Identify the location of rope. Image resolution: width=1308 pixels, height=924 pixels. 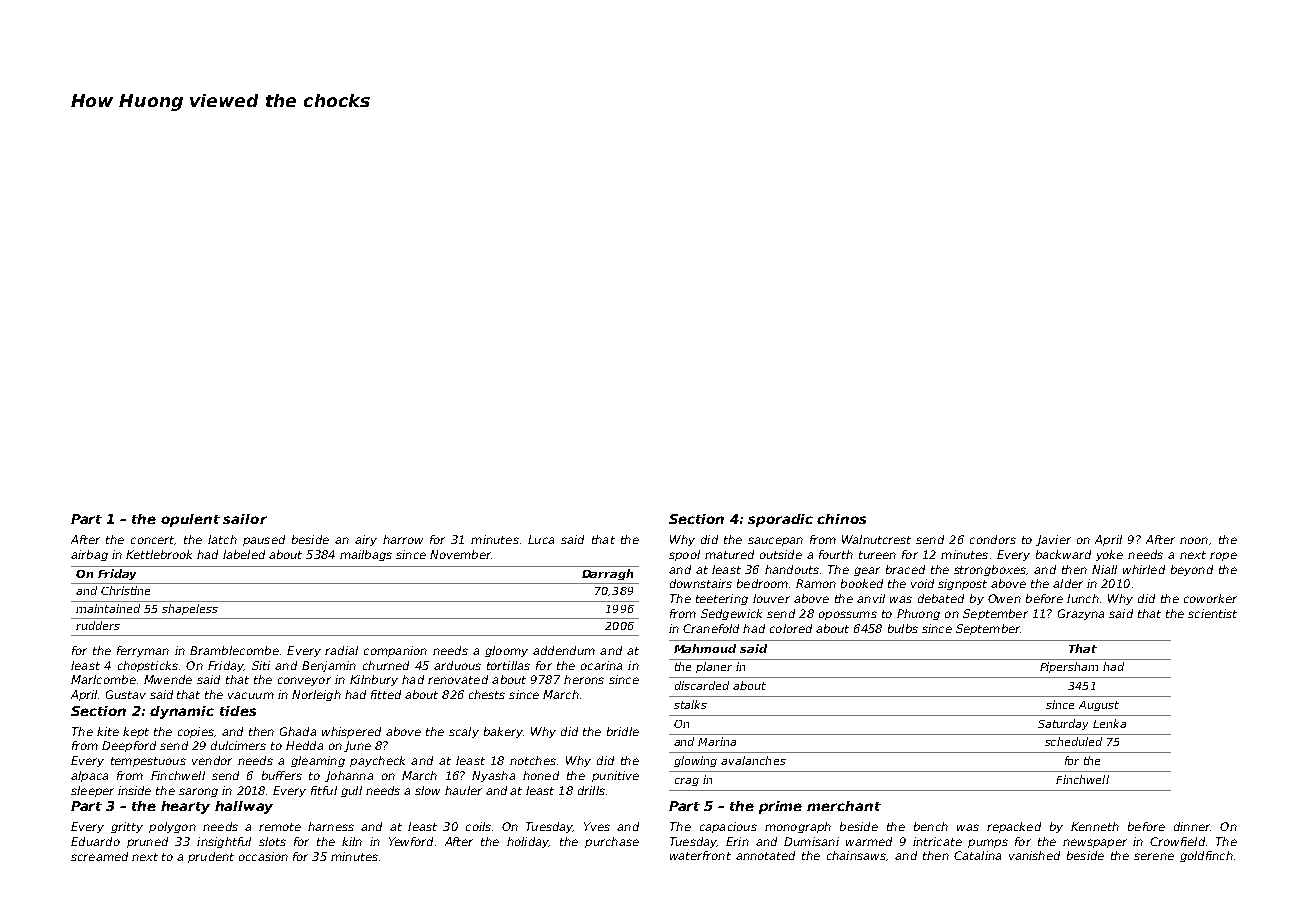
(1223, 556).
